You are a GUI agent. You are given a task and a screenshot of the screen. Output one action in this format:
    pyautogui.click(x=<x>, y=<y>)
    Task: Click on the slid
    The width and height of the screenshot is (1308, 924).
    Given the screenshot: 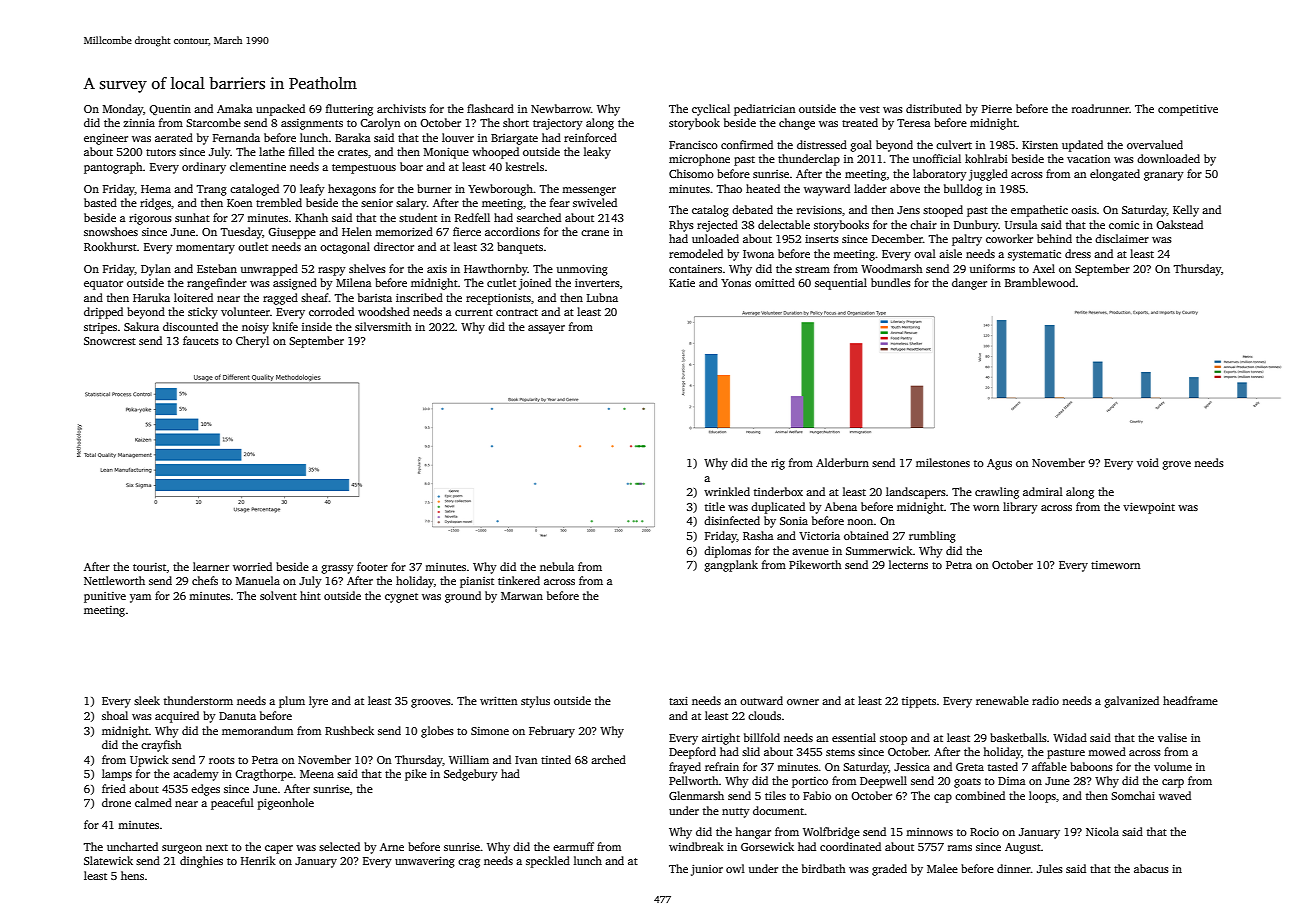 What is the action you would take?
    pyautogui.click(x=751, y=751)
